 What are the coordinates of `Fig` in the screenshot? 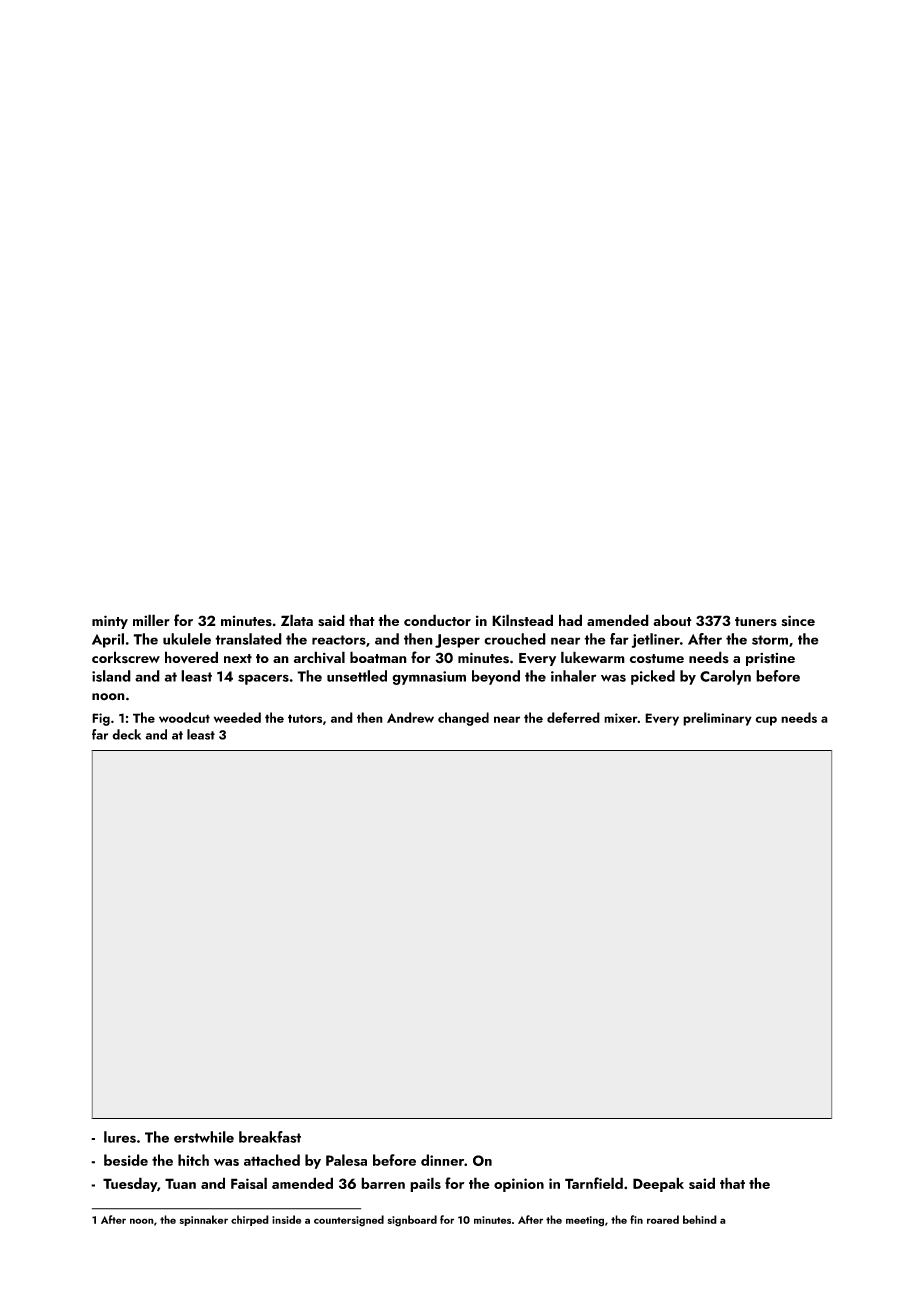 It's located at (101, 719).
